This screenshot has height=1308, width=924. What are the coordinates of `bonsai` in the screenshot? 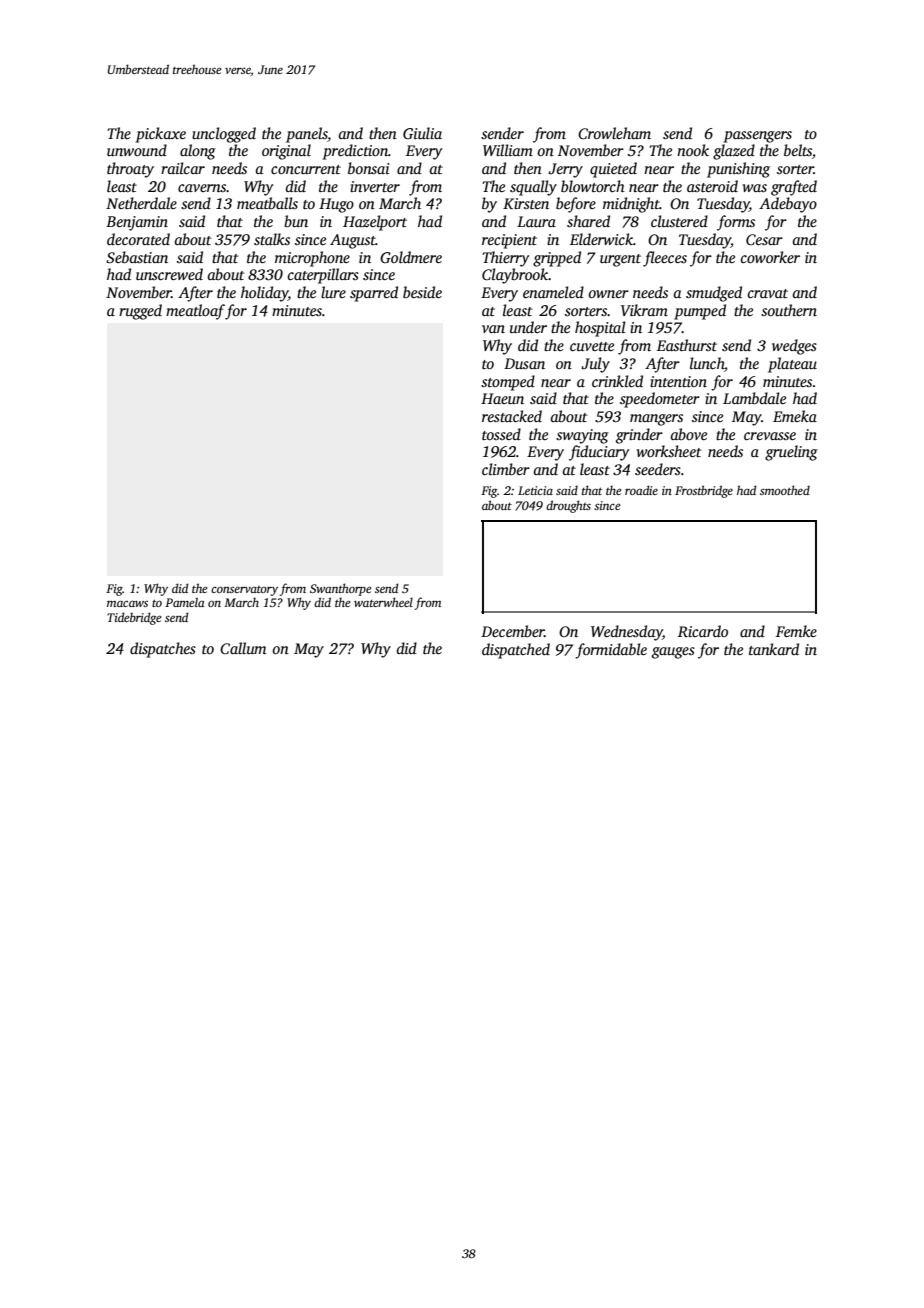 It's located at (369, 168).
